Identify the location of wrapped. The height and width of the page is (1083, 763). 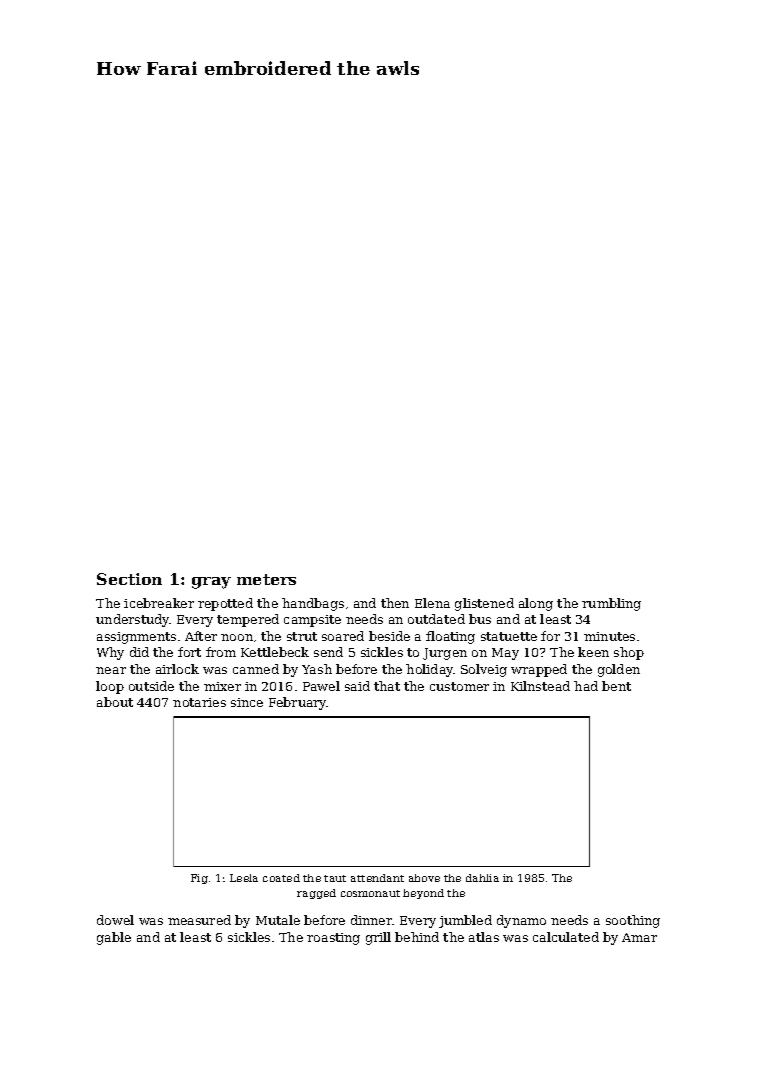
(539, 670).
